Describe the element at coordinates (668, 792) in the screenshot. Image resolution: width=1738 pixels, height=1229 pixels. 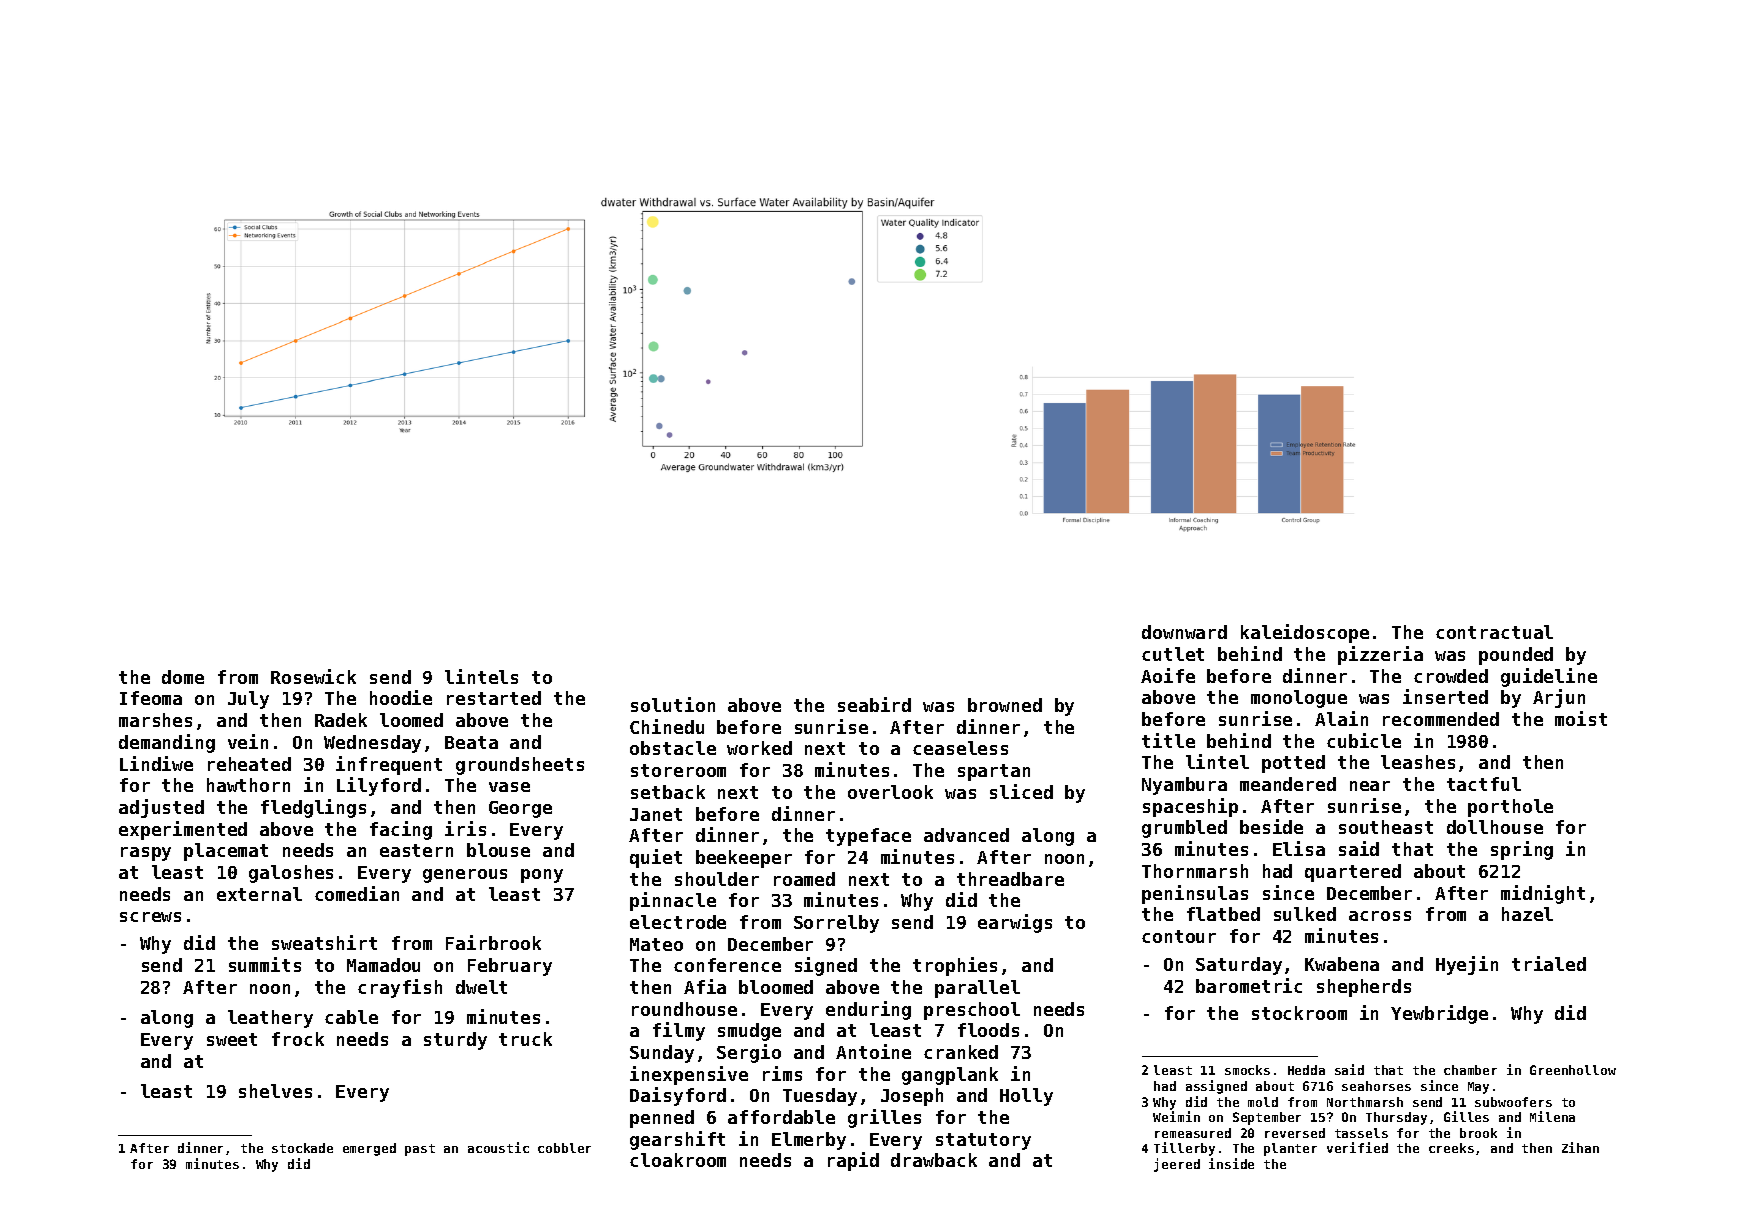
I see `setback` at that location.
